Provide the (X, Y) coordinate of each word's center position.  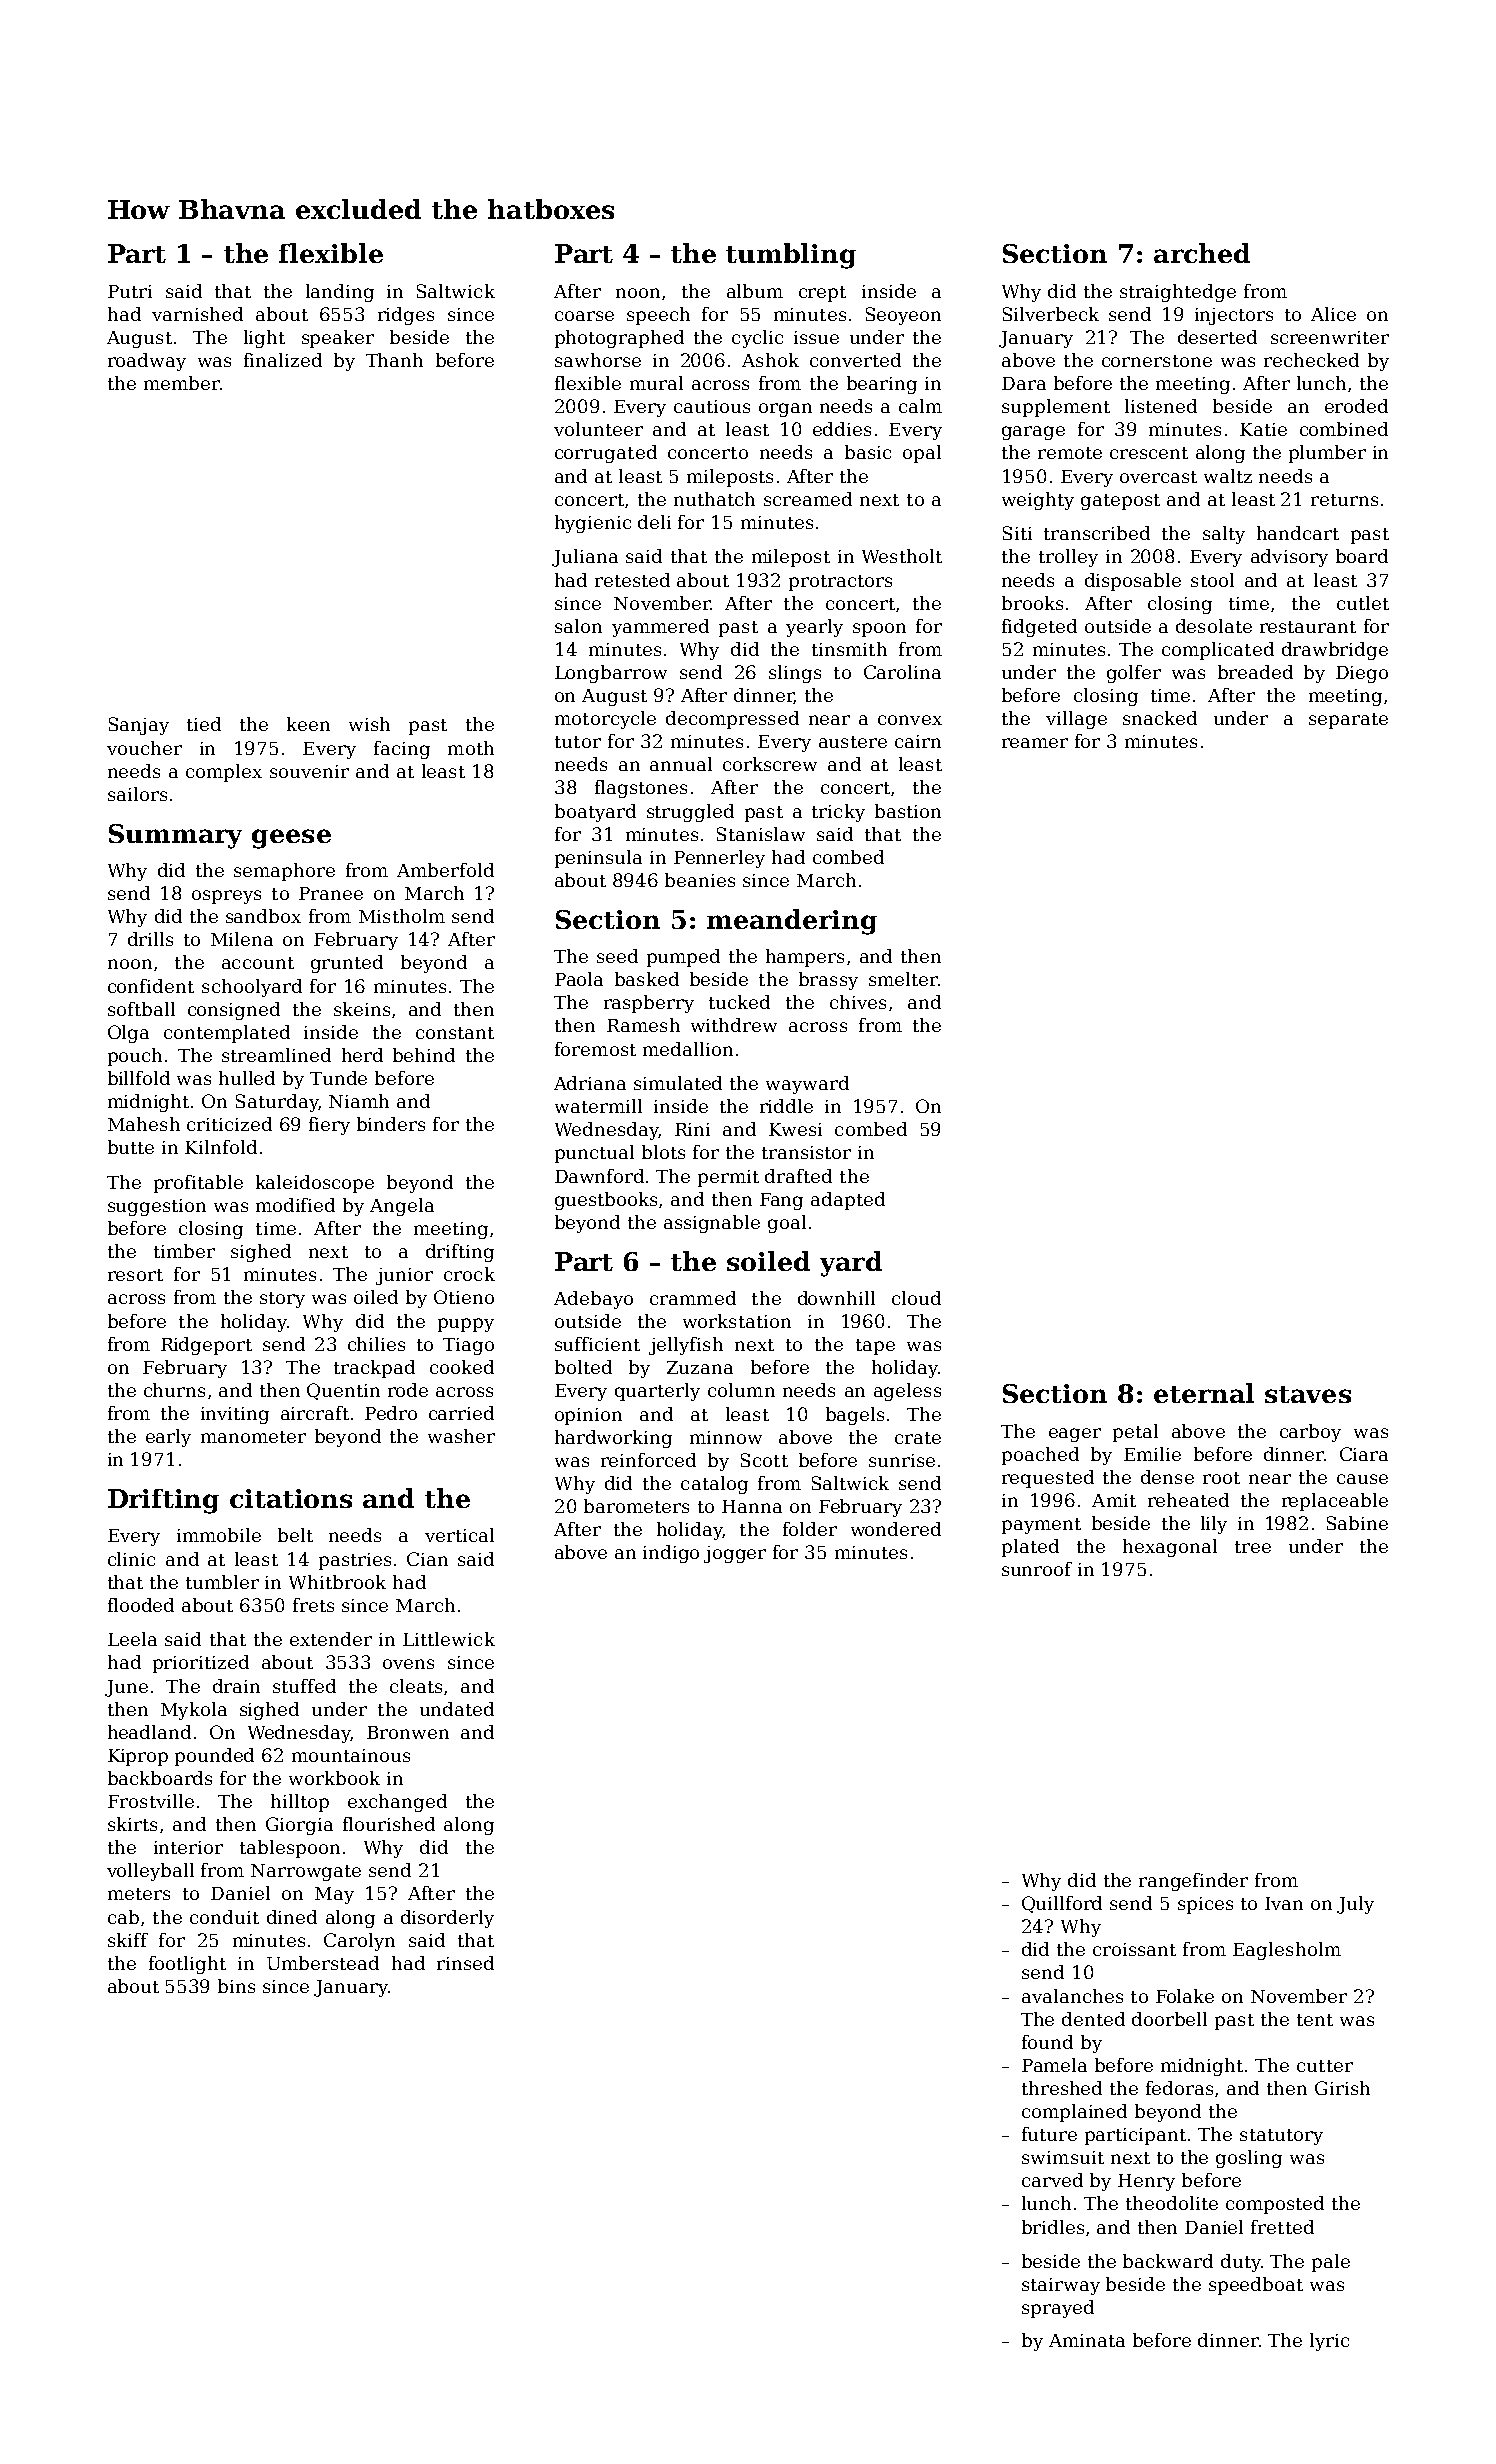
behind (424, 1055)
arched (1202, 253)
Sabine (1357, 1523)
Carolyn (359, 1942)
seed (617, 956)
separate (1348, 721)
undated (457, 1709)
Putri (130, 291)
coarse (584, 316)
